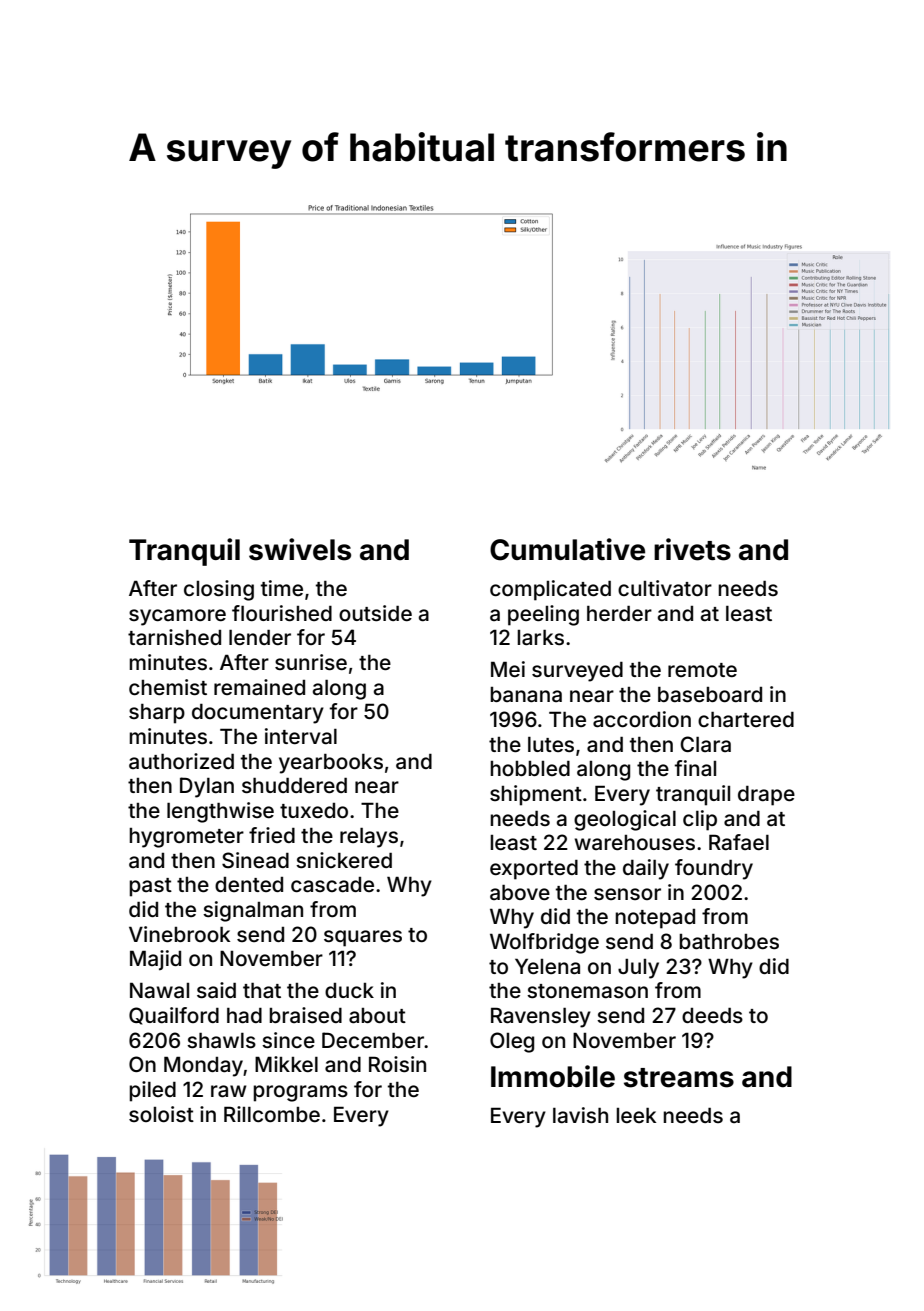 This image has width=924, height=1311. Describe the element at coordinates (536, 795) in the image. I see `shipment` at that location.
